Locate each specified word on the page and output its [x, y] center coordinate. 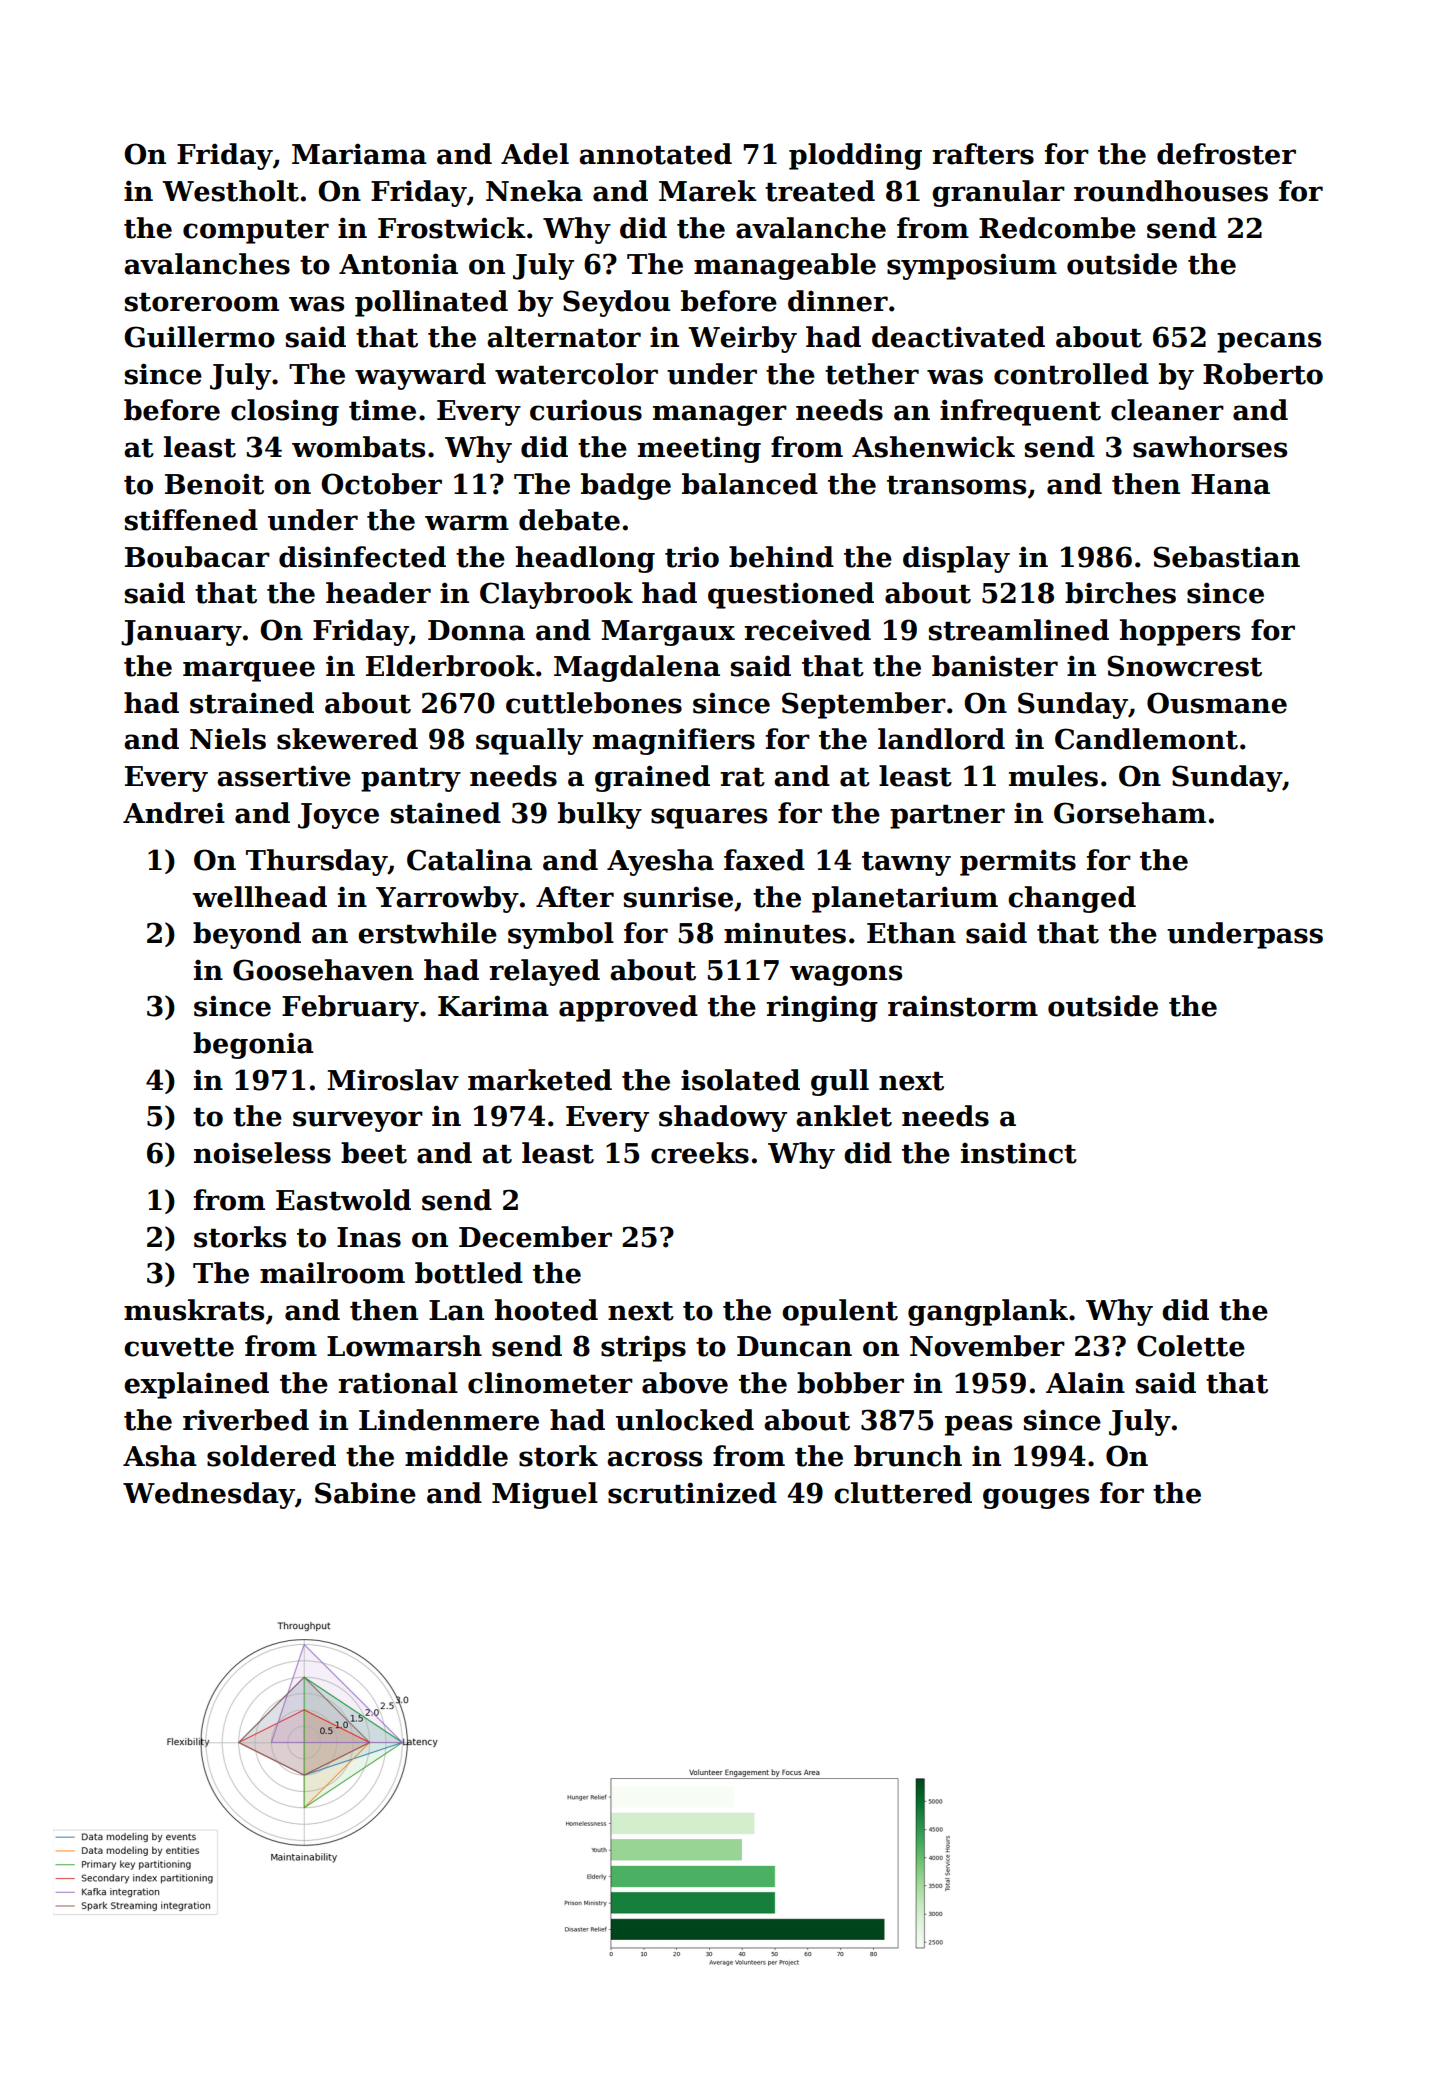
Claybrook [556, 595]
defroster [1226, 154]
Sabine [365, 1493]
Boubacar [197, 557]
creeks [700, 1153]
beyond [247, 935]
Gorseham [1130, 813]
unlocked [685, 1420]
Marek [708, 191]
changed [1072, 899]
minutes [785, 933]
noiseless [262, 1153]
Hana [1230, 484]
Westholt [230, 191]
